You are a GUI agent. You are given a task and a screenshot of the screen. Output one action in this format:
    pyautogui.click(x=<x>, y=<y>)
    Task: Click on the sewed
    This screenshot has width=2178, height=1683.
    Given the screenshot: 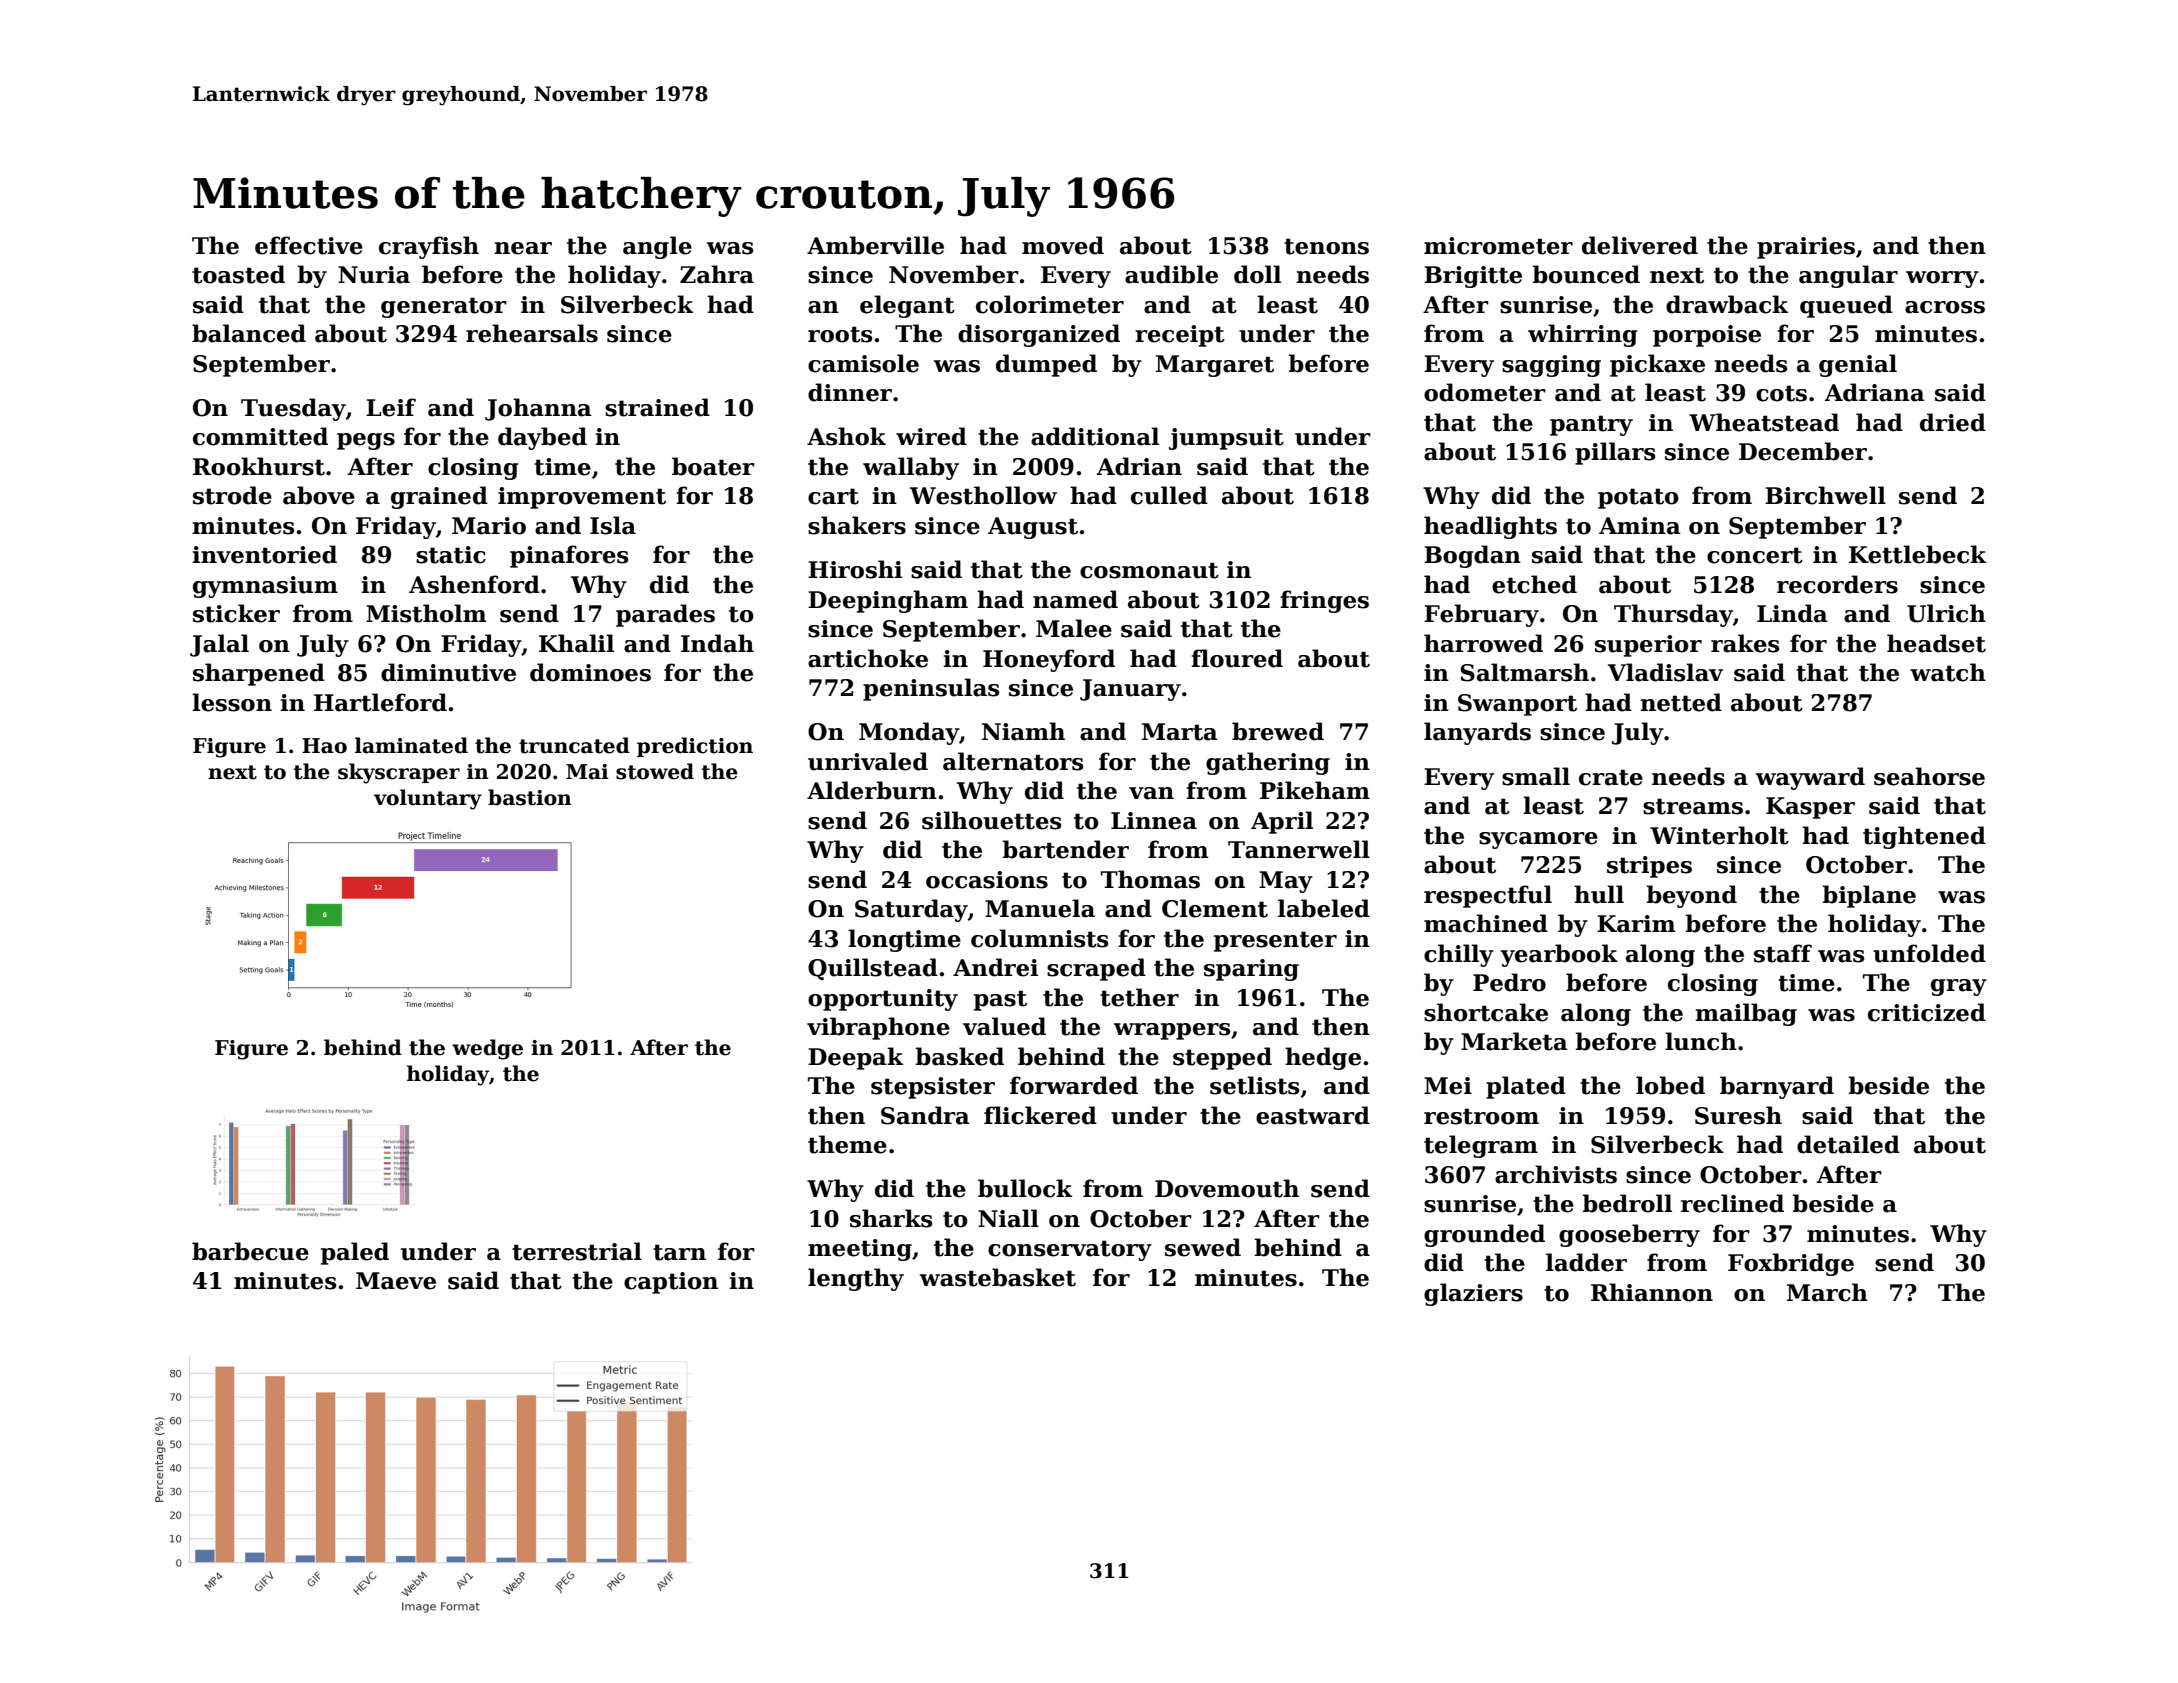 What is the action you would take?
    pyautogui.click(x=1203, y=1247)
